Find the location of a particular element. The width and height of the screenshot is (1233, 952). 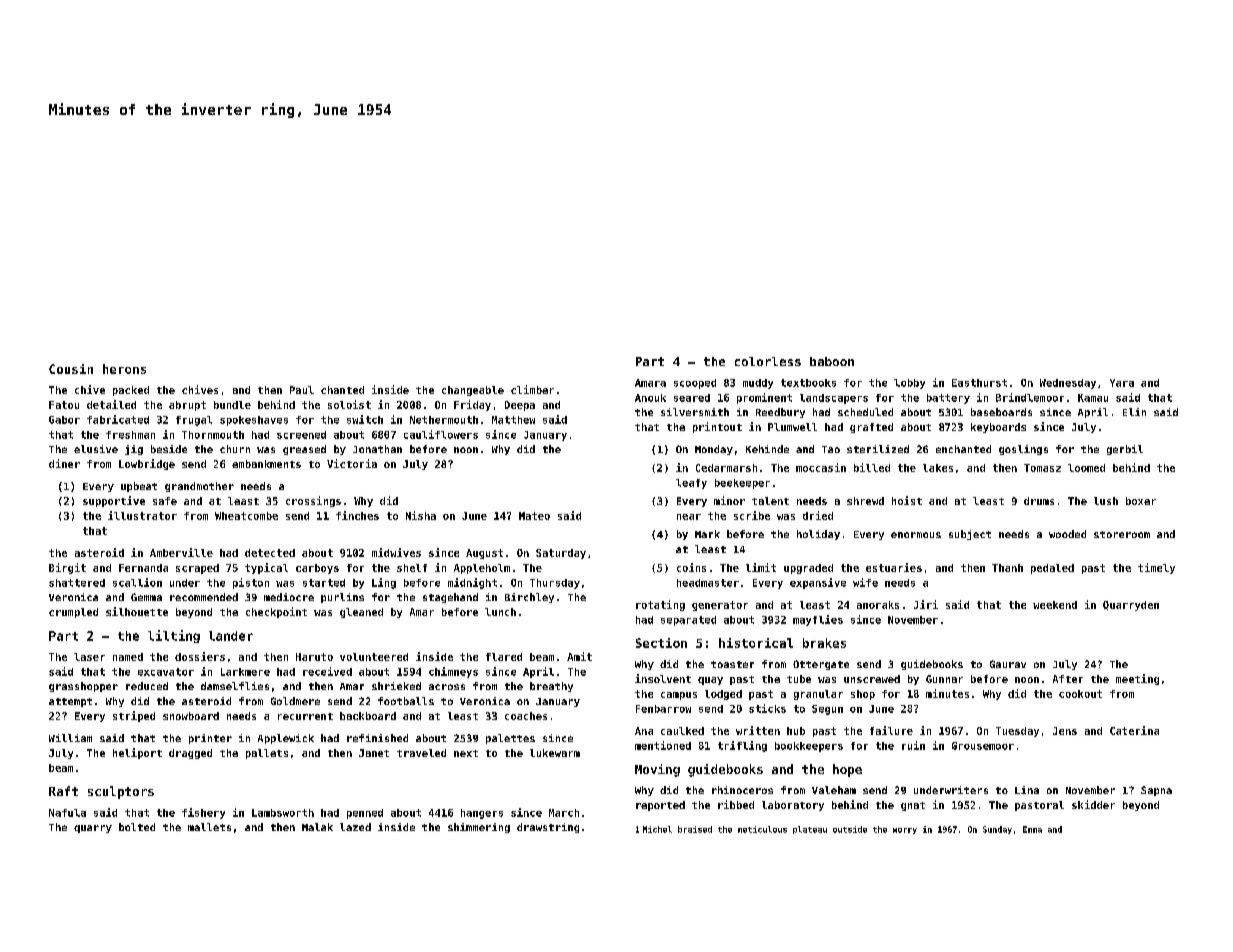

climber is located at coordinates (532, 389).
